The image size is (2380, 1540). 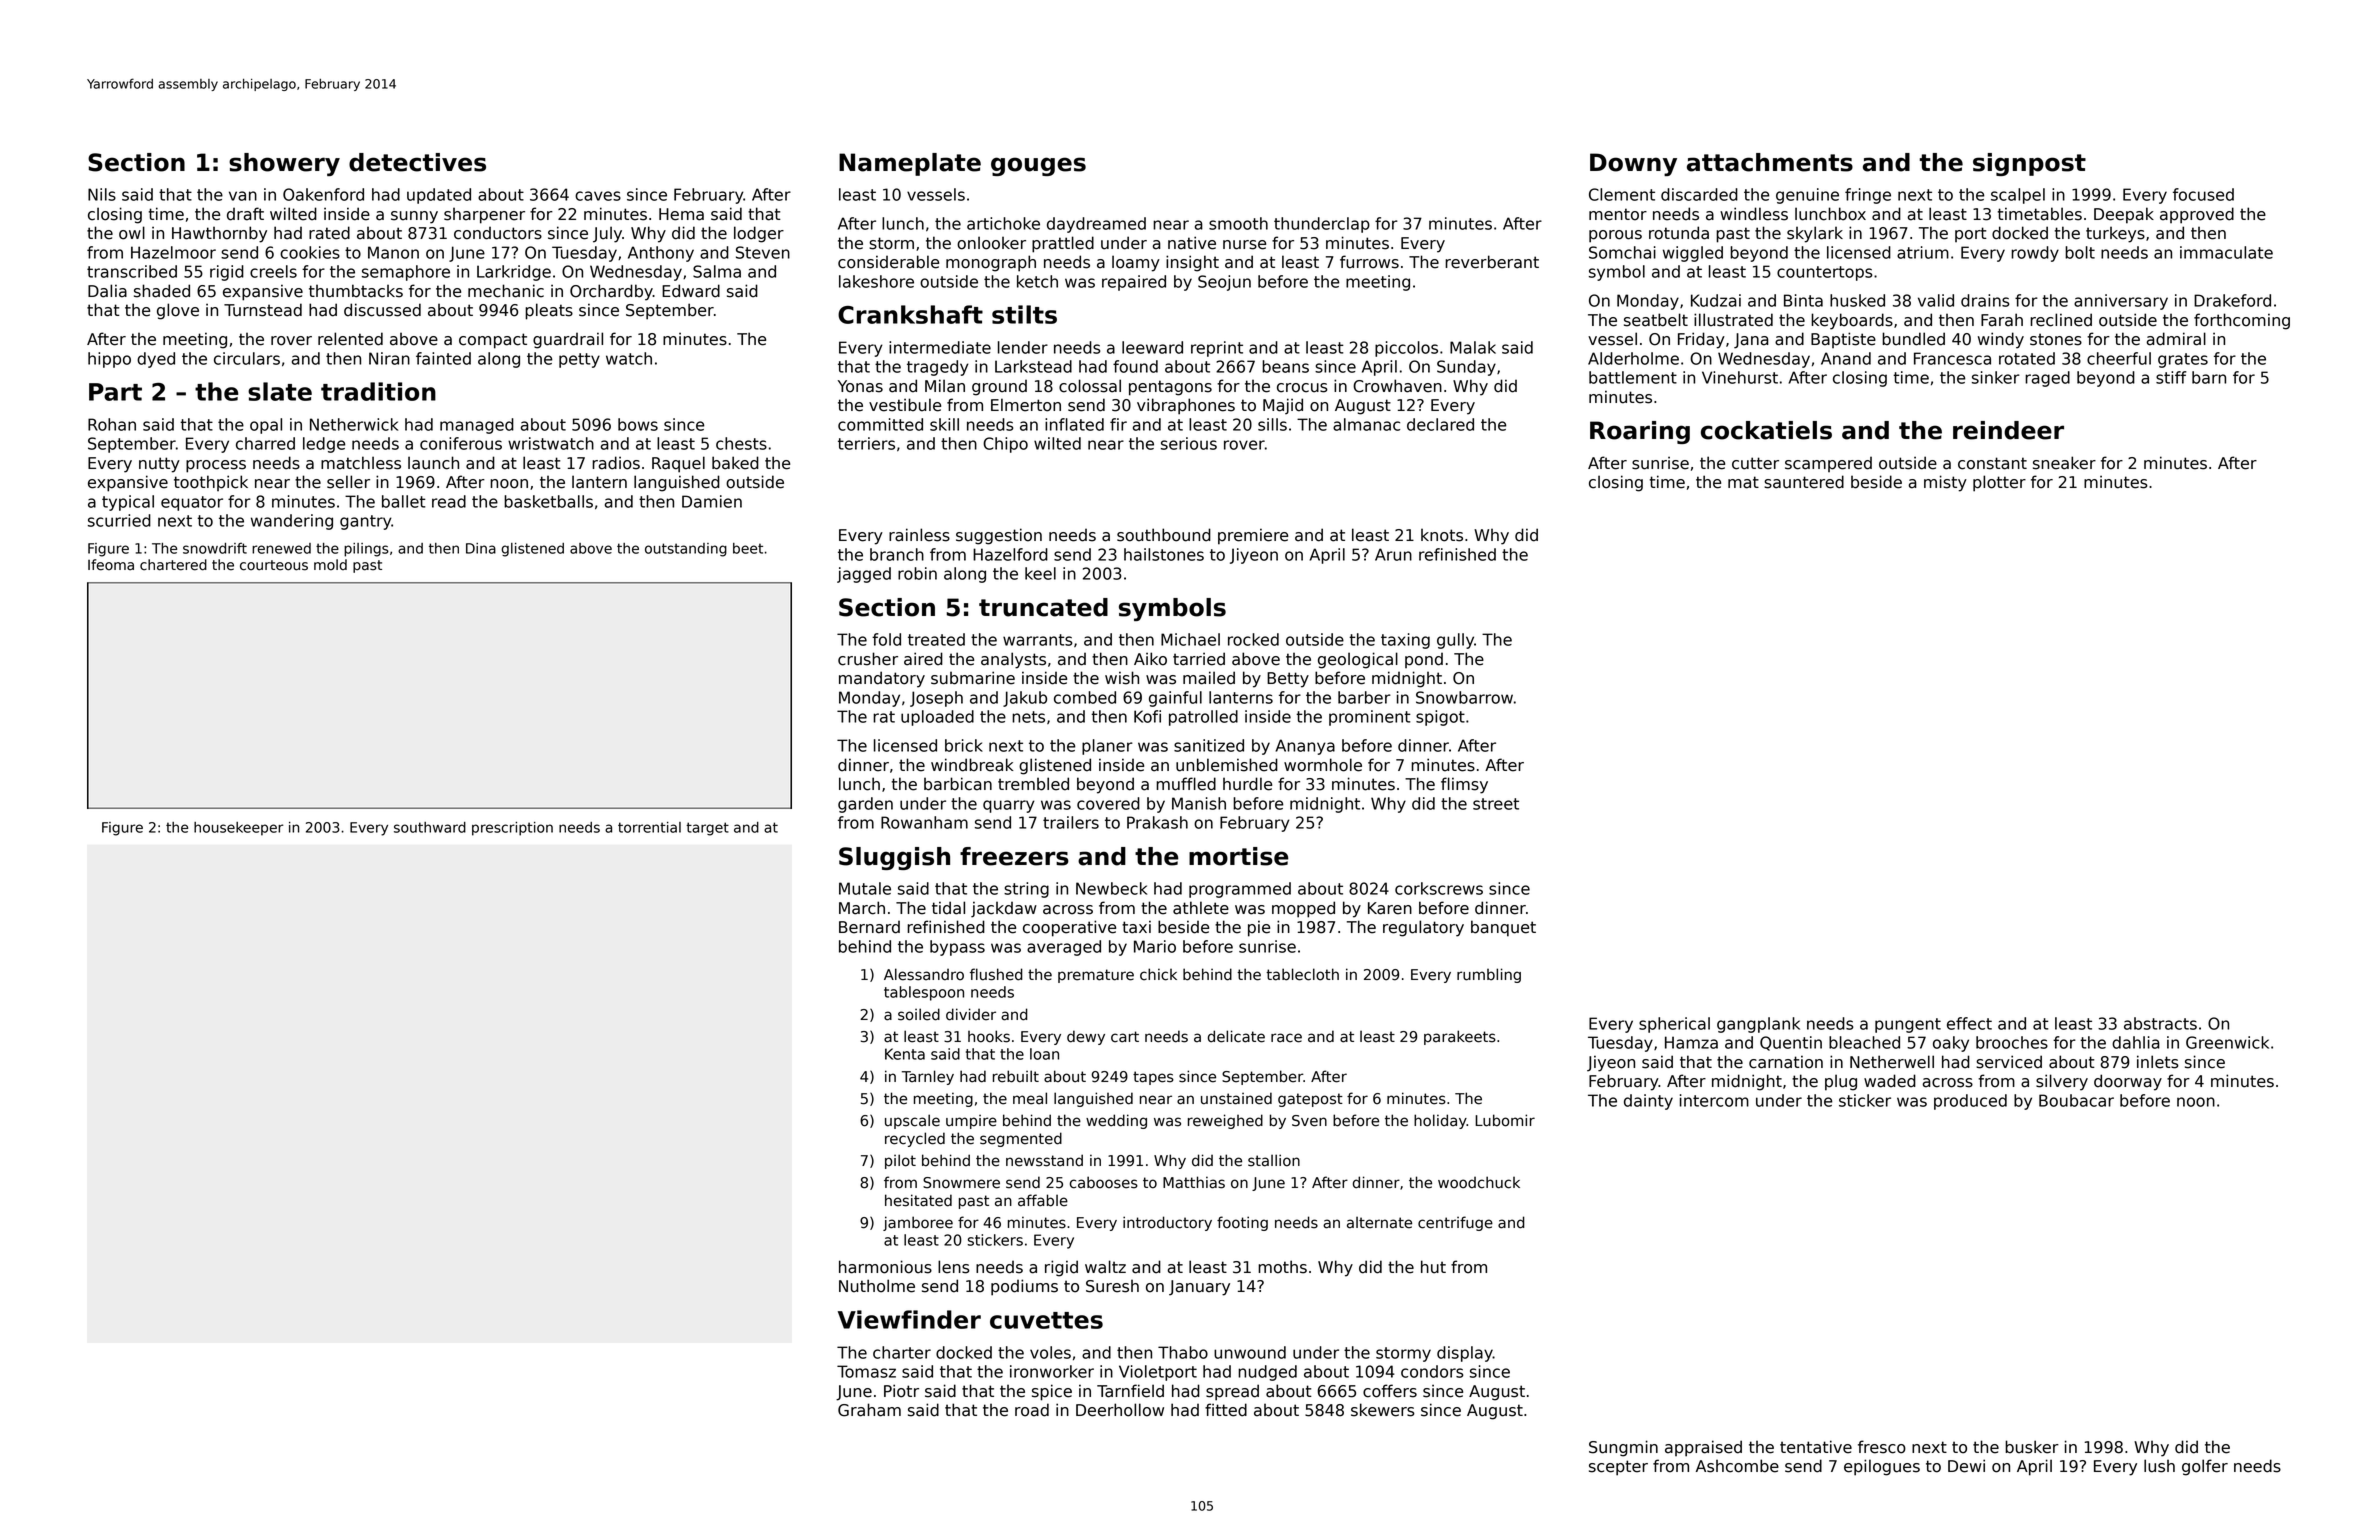 I want to click on harmonious, so click(x=885, y=1267).
